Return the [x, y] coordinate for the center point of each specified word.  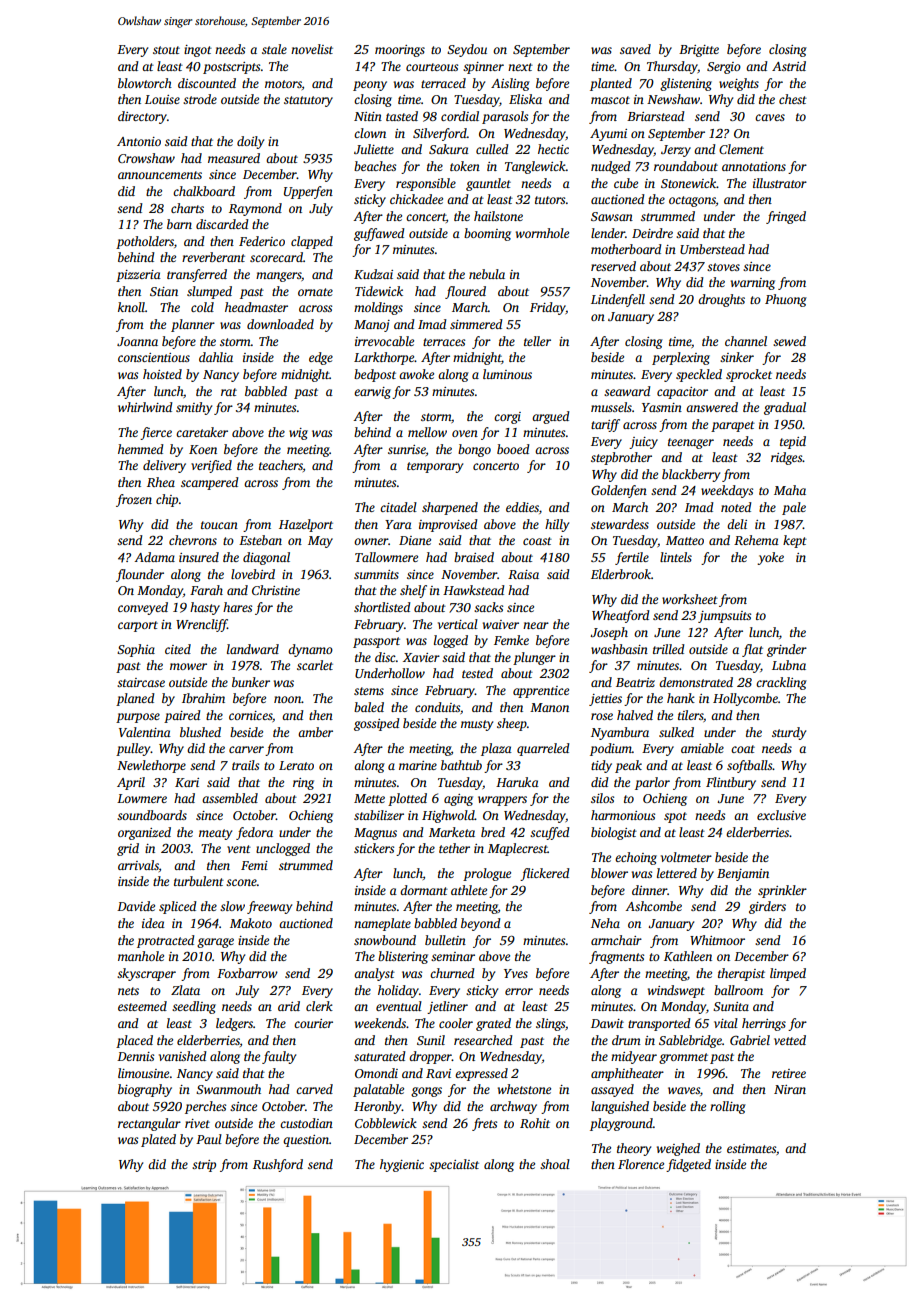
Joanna [137, 341]
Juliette [374, 149]
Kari [187, 782]
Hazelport [306, 525]
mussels [611, 407]
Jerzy [676, 151]
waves [684, 1090]
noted [736, 507]
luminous [507, 374]
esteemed [142, 1006]
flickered [545, 874]
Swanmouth [228, 1089]
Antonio [139, 141]
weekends [380, 1023]
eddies [522, 507]
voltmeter [686, 857]
